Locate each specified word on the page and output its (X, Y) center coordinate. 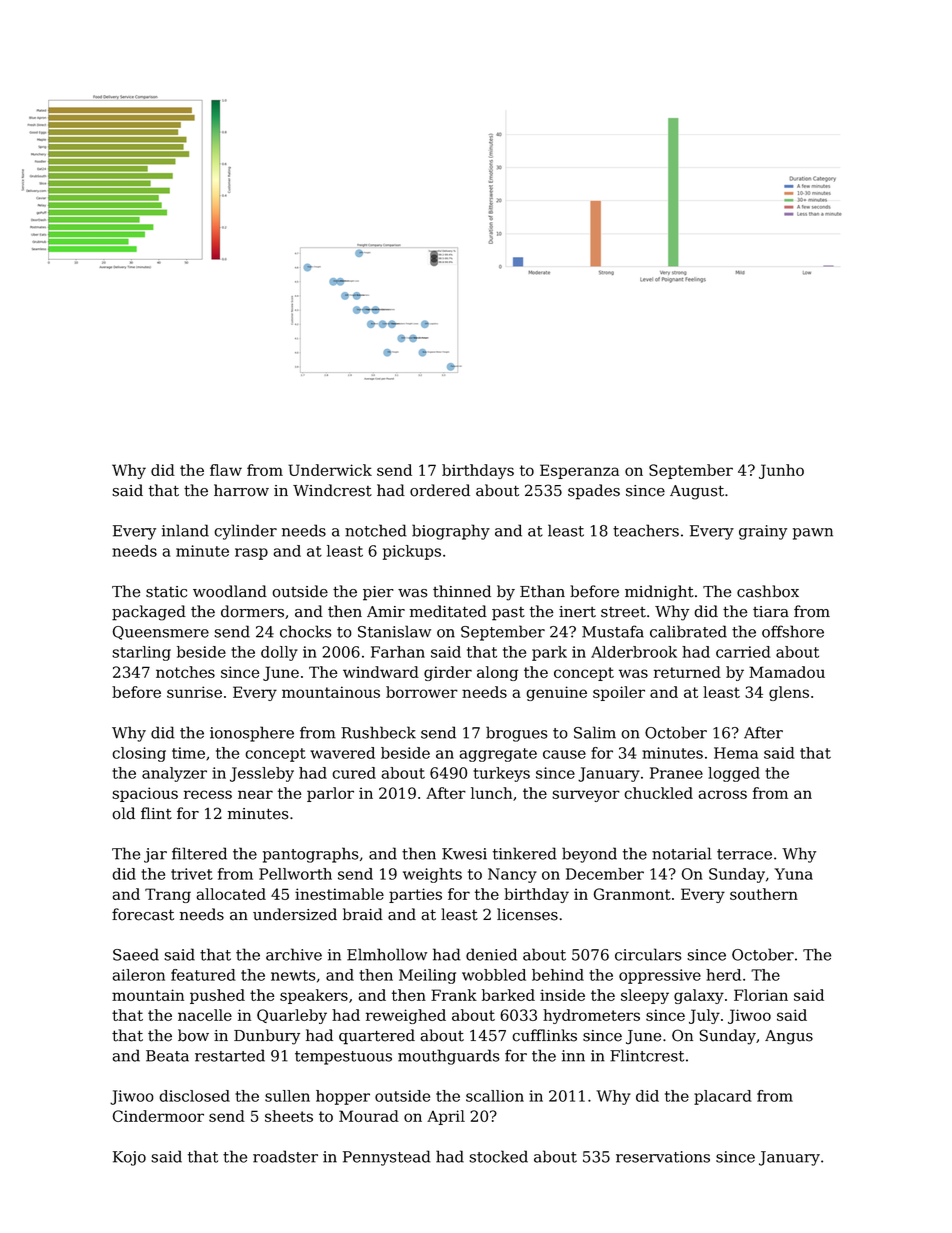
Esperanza (579, 471)
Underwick (330, 470)
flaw (226, 470)
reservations (663, 1157)
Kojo (129, 1158)
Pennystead (387, 1158)
